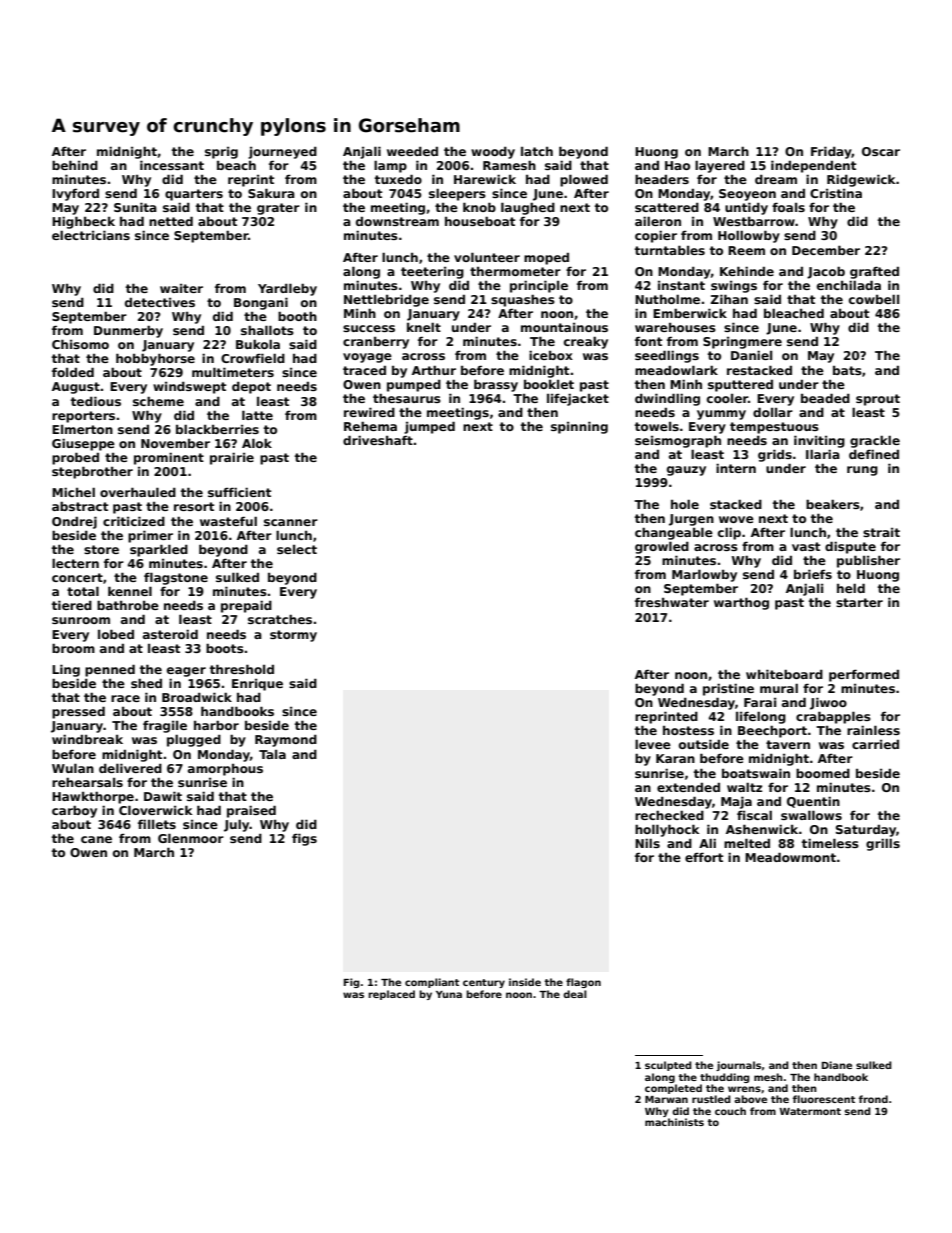 The image size is (952, 1233). I want to click on tuxedo, so click(398, 179).
